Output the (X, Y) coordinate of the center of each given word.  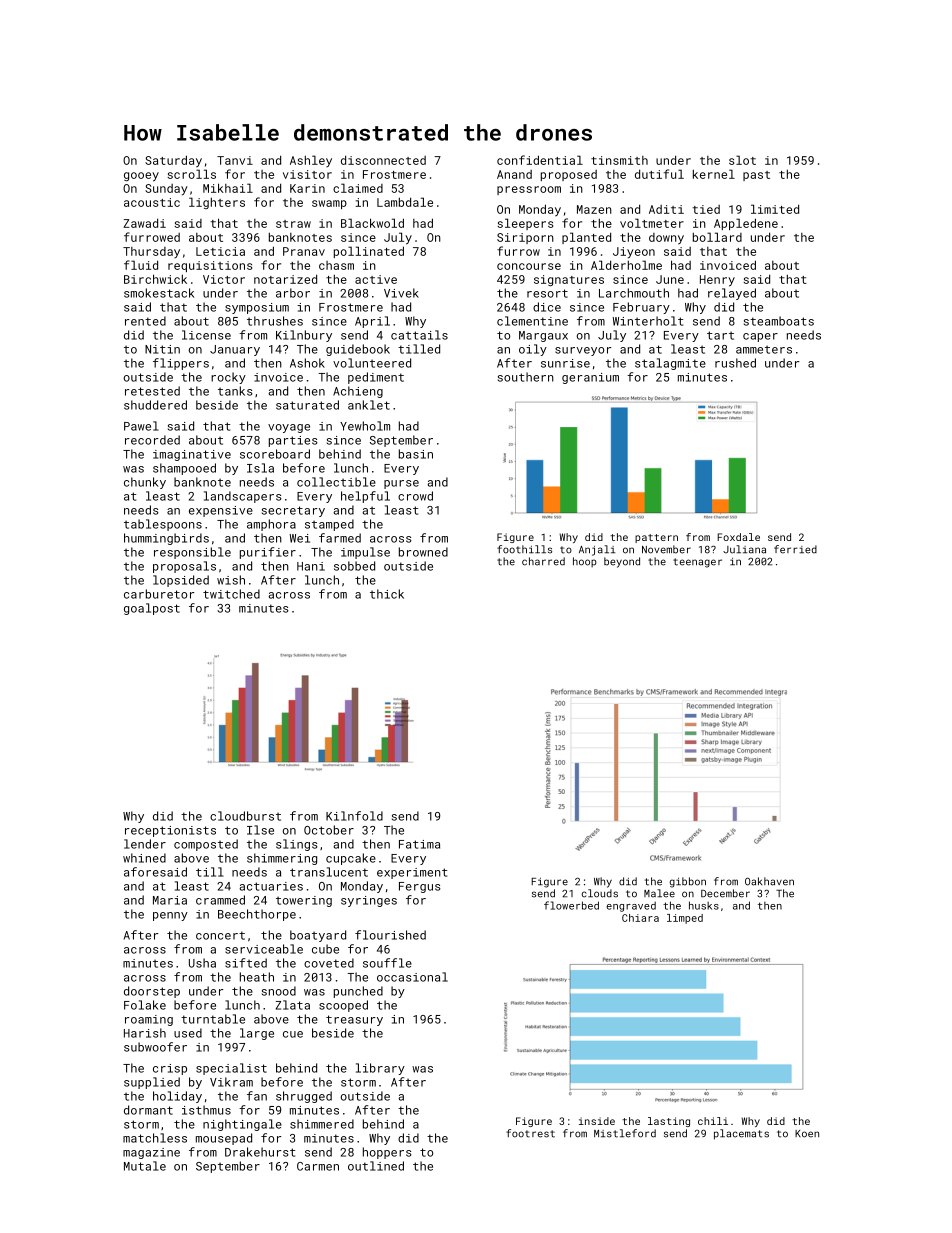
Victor (224, 279)
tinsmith (619, 160)
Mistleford (625, 1133)
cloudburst (245, 816)
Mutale (145, 1166)
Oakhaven (769, 881)
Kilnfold (354, 816)
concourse (529, 266)
